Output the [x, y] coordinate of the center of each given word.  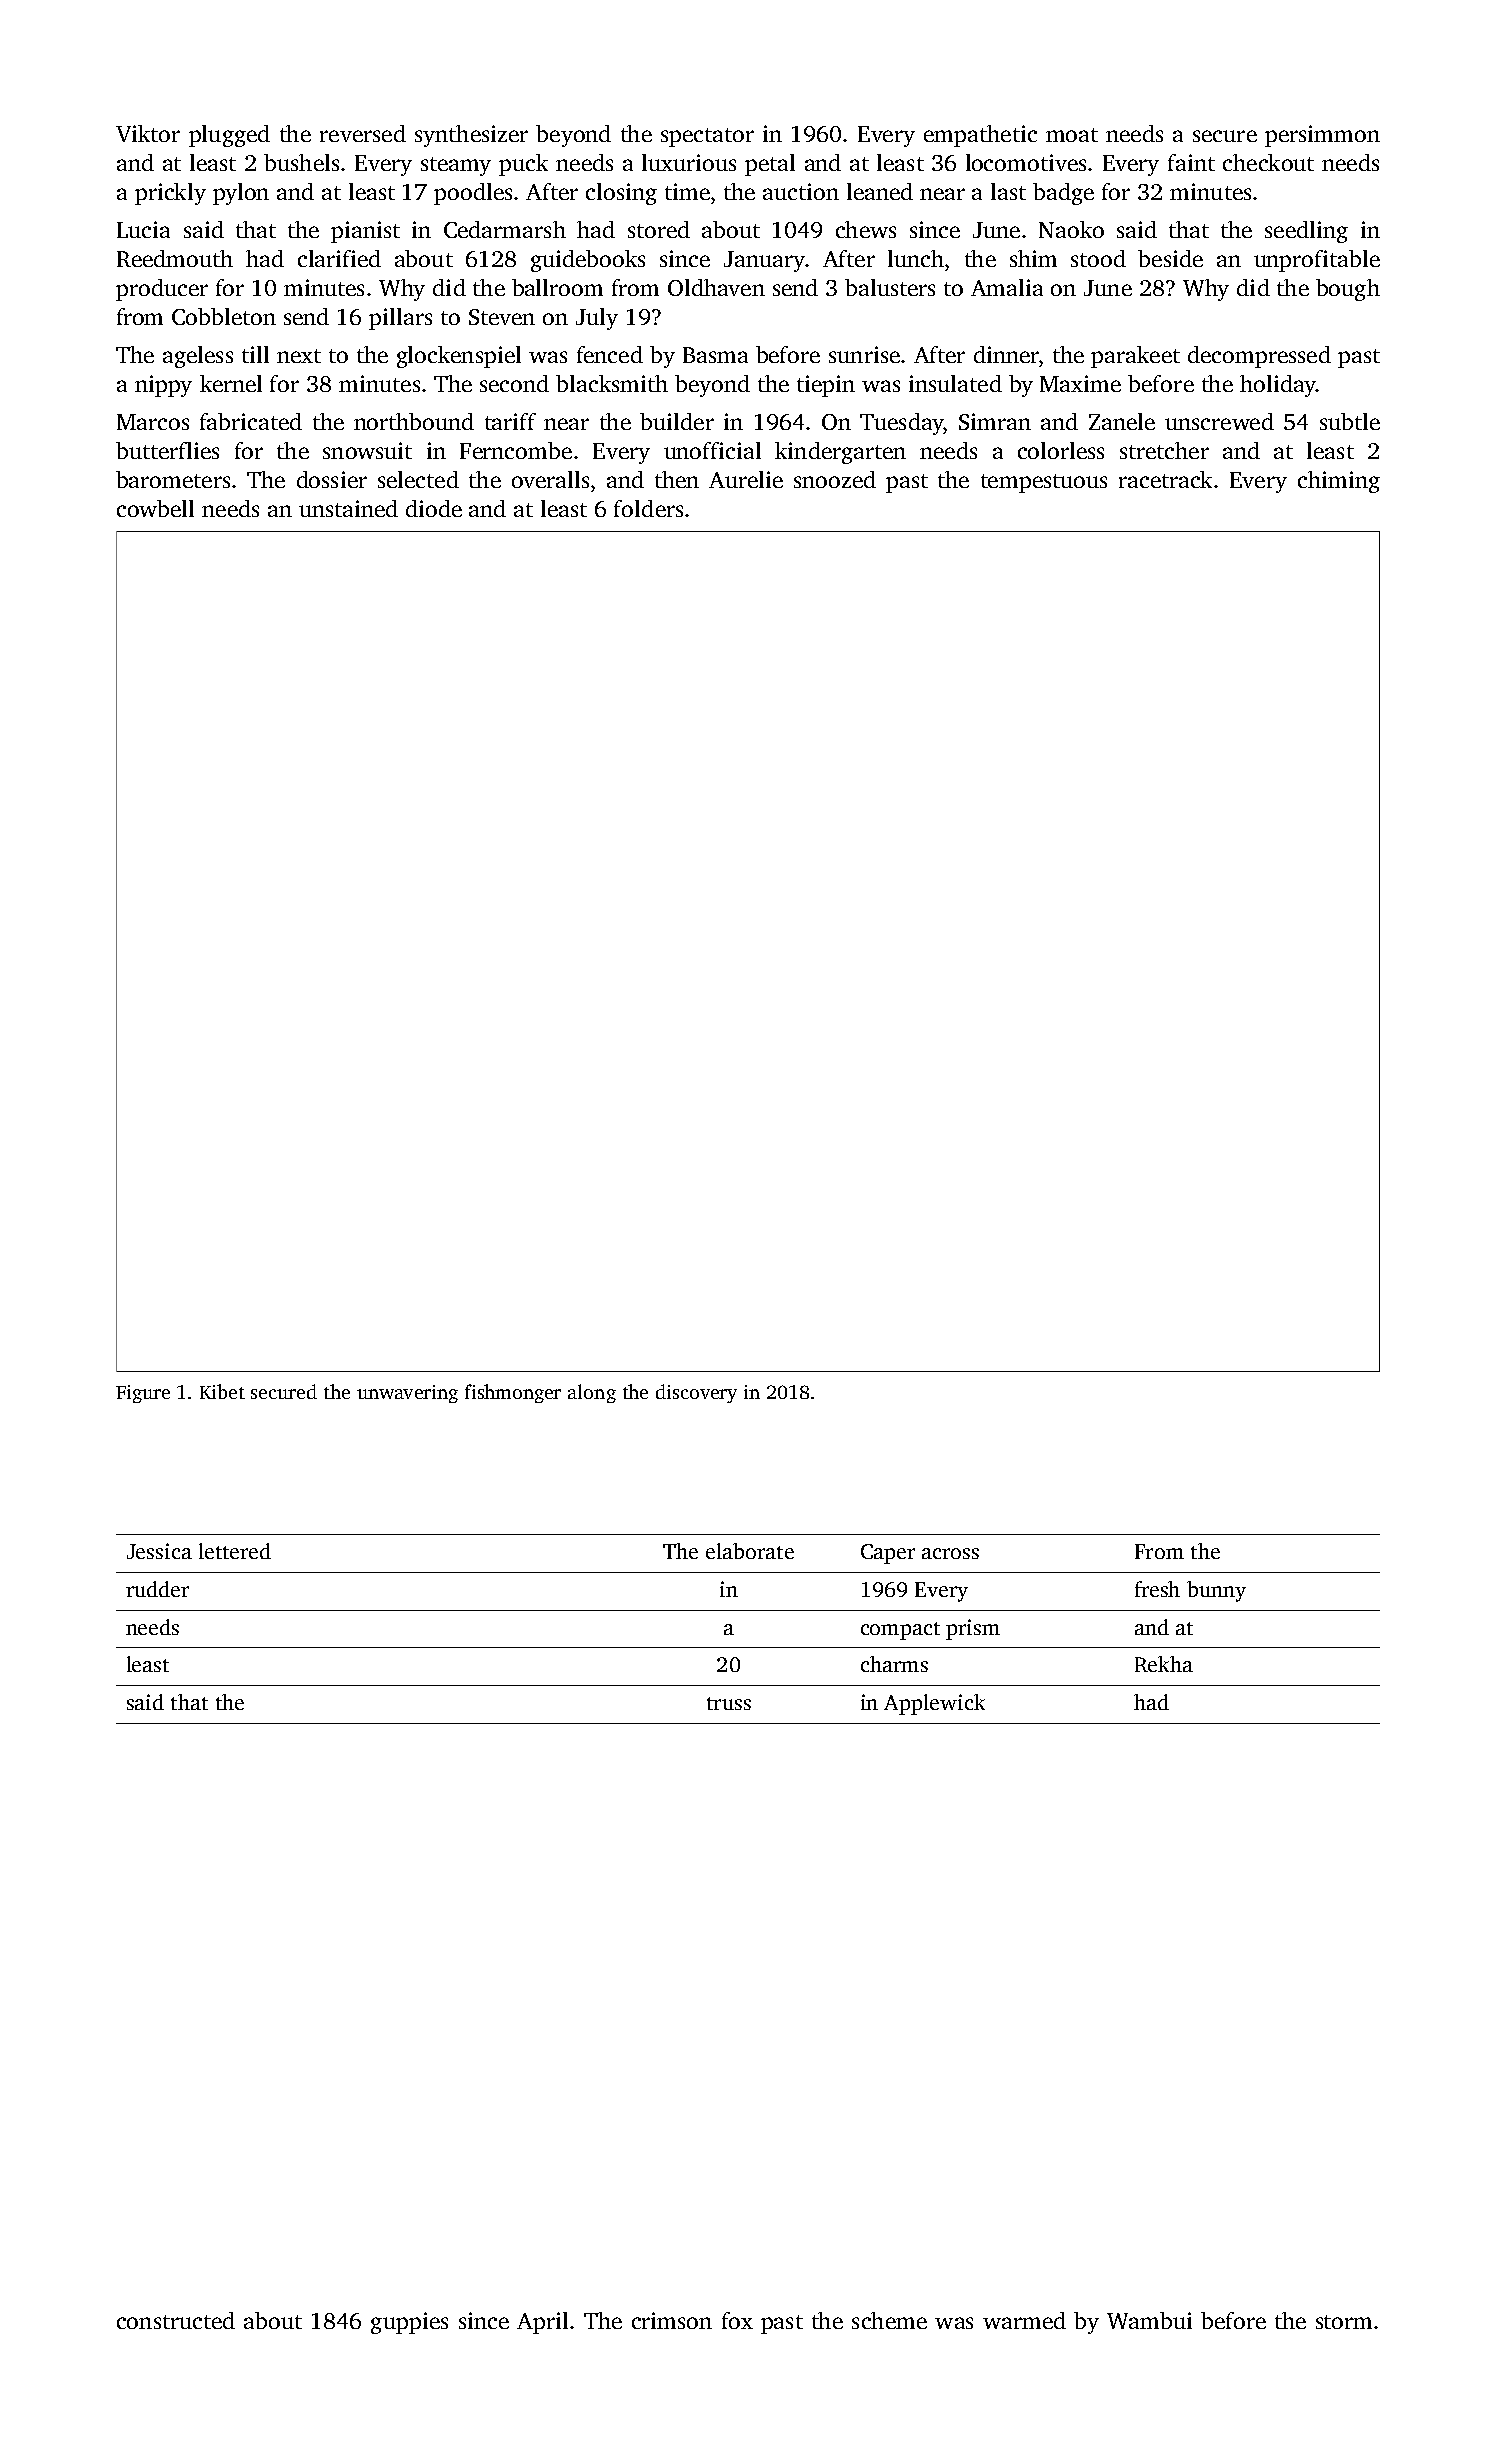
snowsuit [367, 450]
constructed [176, 2320]
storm [1344, 2322]
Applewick [934, 1704]
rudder [157, 1589]
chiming [1339, 482]
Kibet [222, 1391]
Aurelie [746, 479]
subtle [1350, 421]
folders [648, 508]
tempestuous [1044, 483]
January [764, 261]
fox [737, 2320]
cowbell [155, 508]
